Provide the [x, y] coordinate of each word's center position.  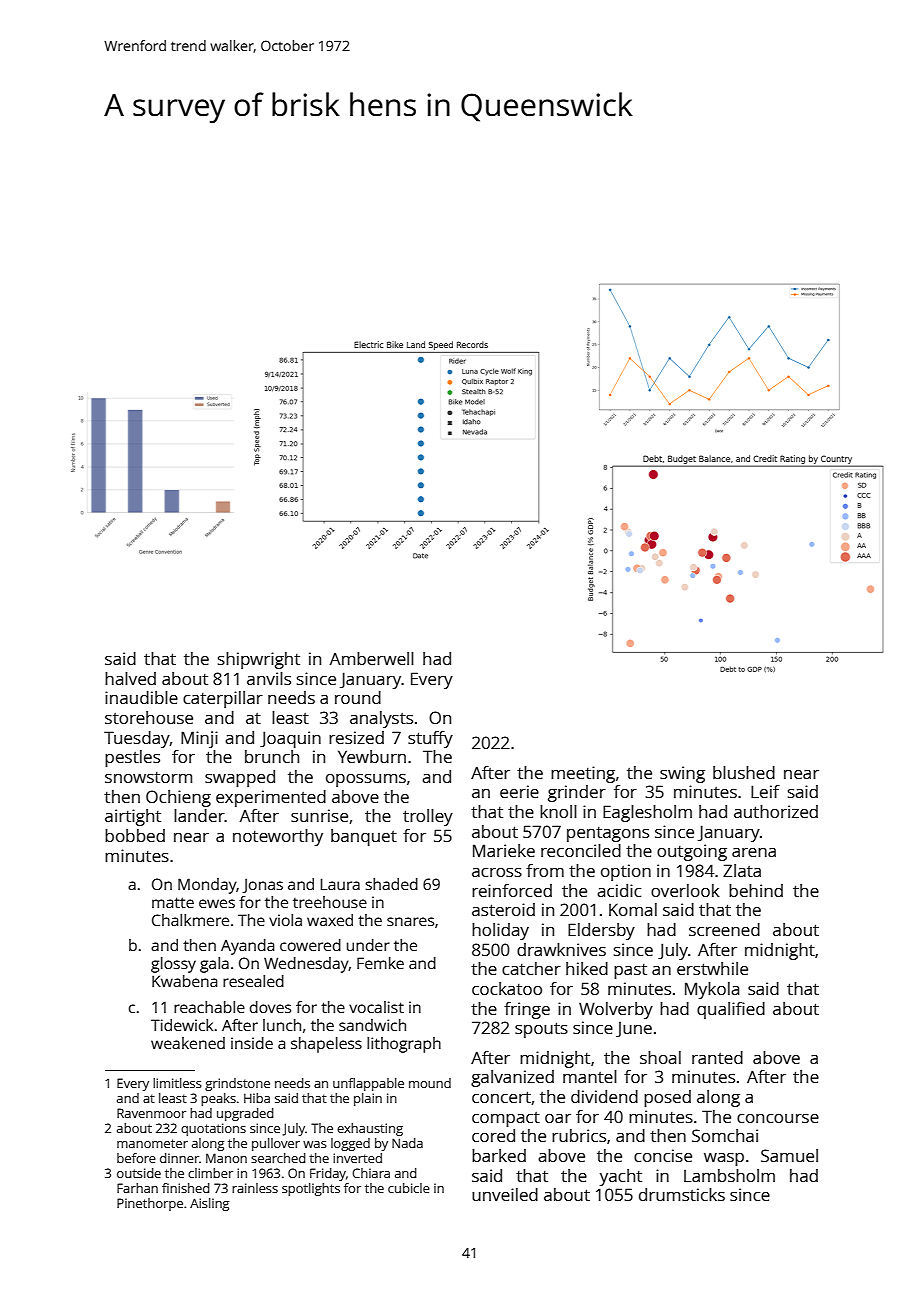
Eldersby [601, 931]
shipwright [259, 660]
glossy [173, 965]
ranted [717, 1057]
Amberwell [372, 658]
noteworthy [278, 837]
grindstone [237, 1084]
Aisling [209, 1204]
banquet [364, 837]
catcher [531, 968]
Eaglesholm [647, 813]
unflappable [368, 1084]
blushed [744, 772]
